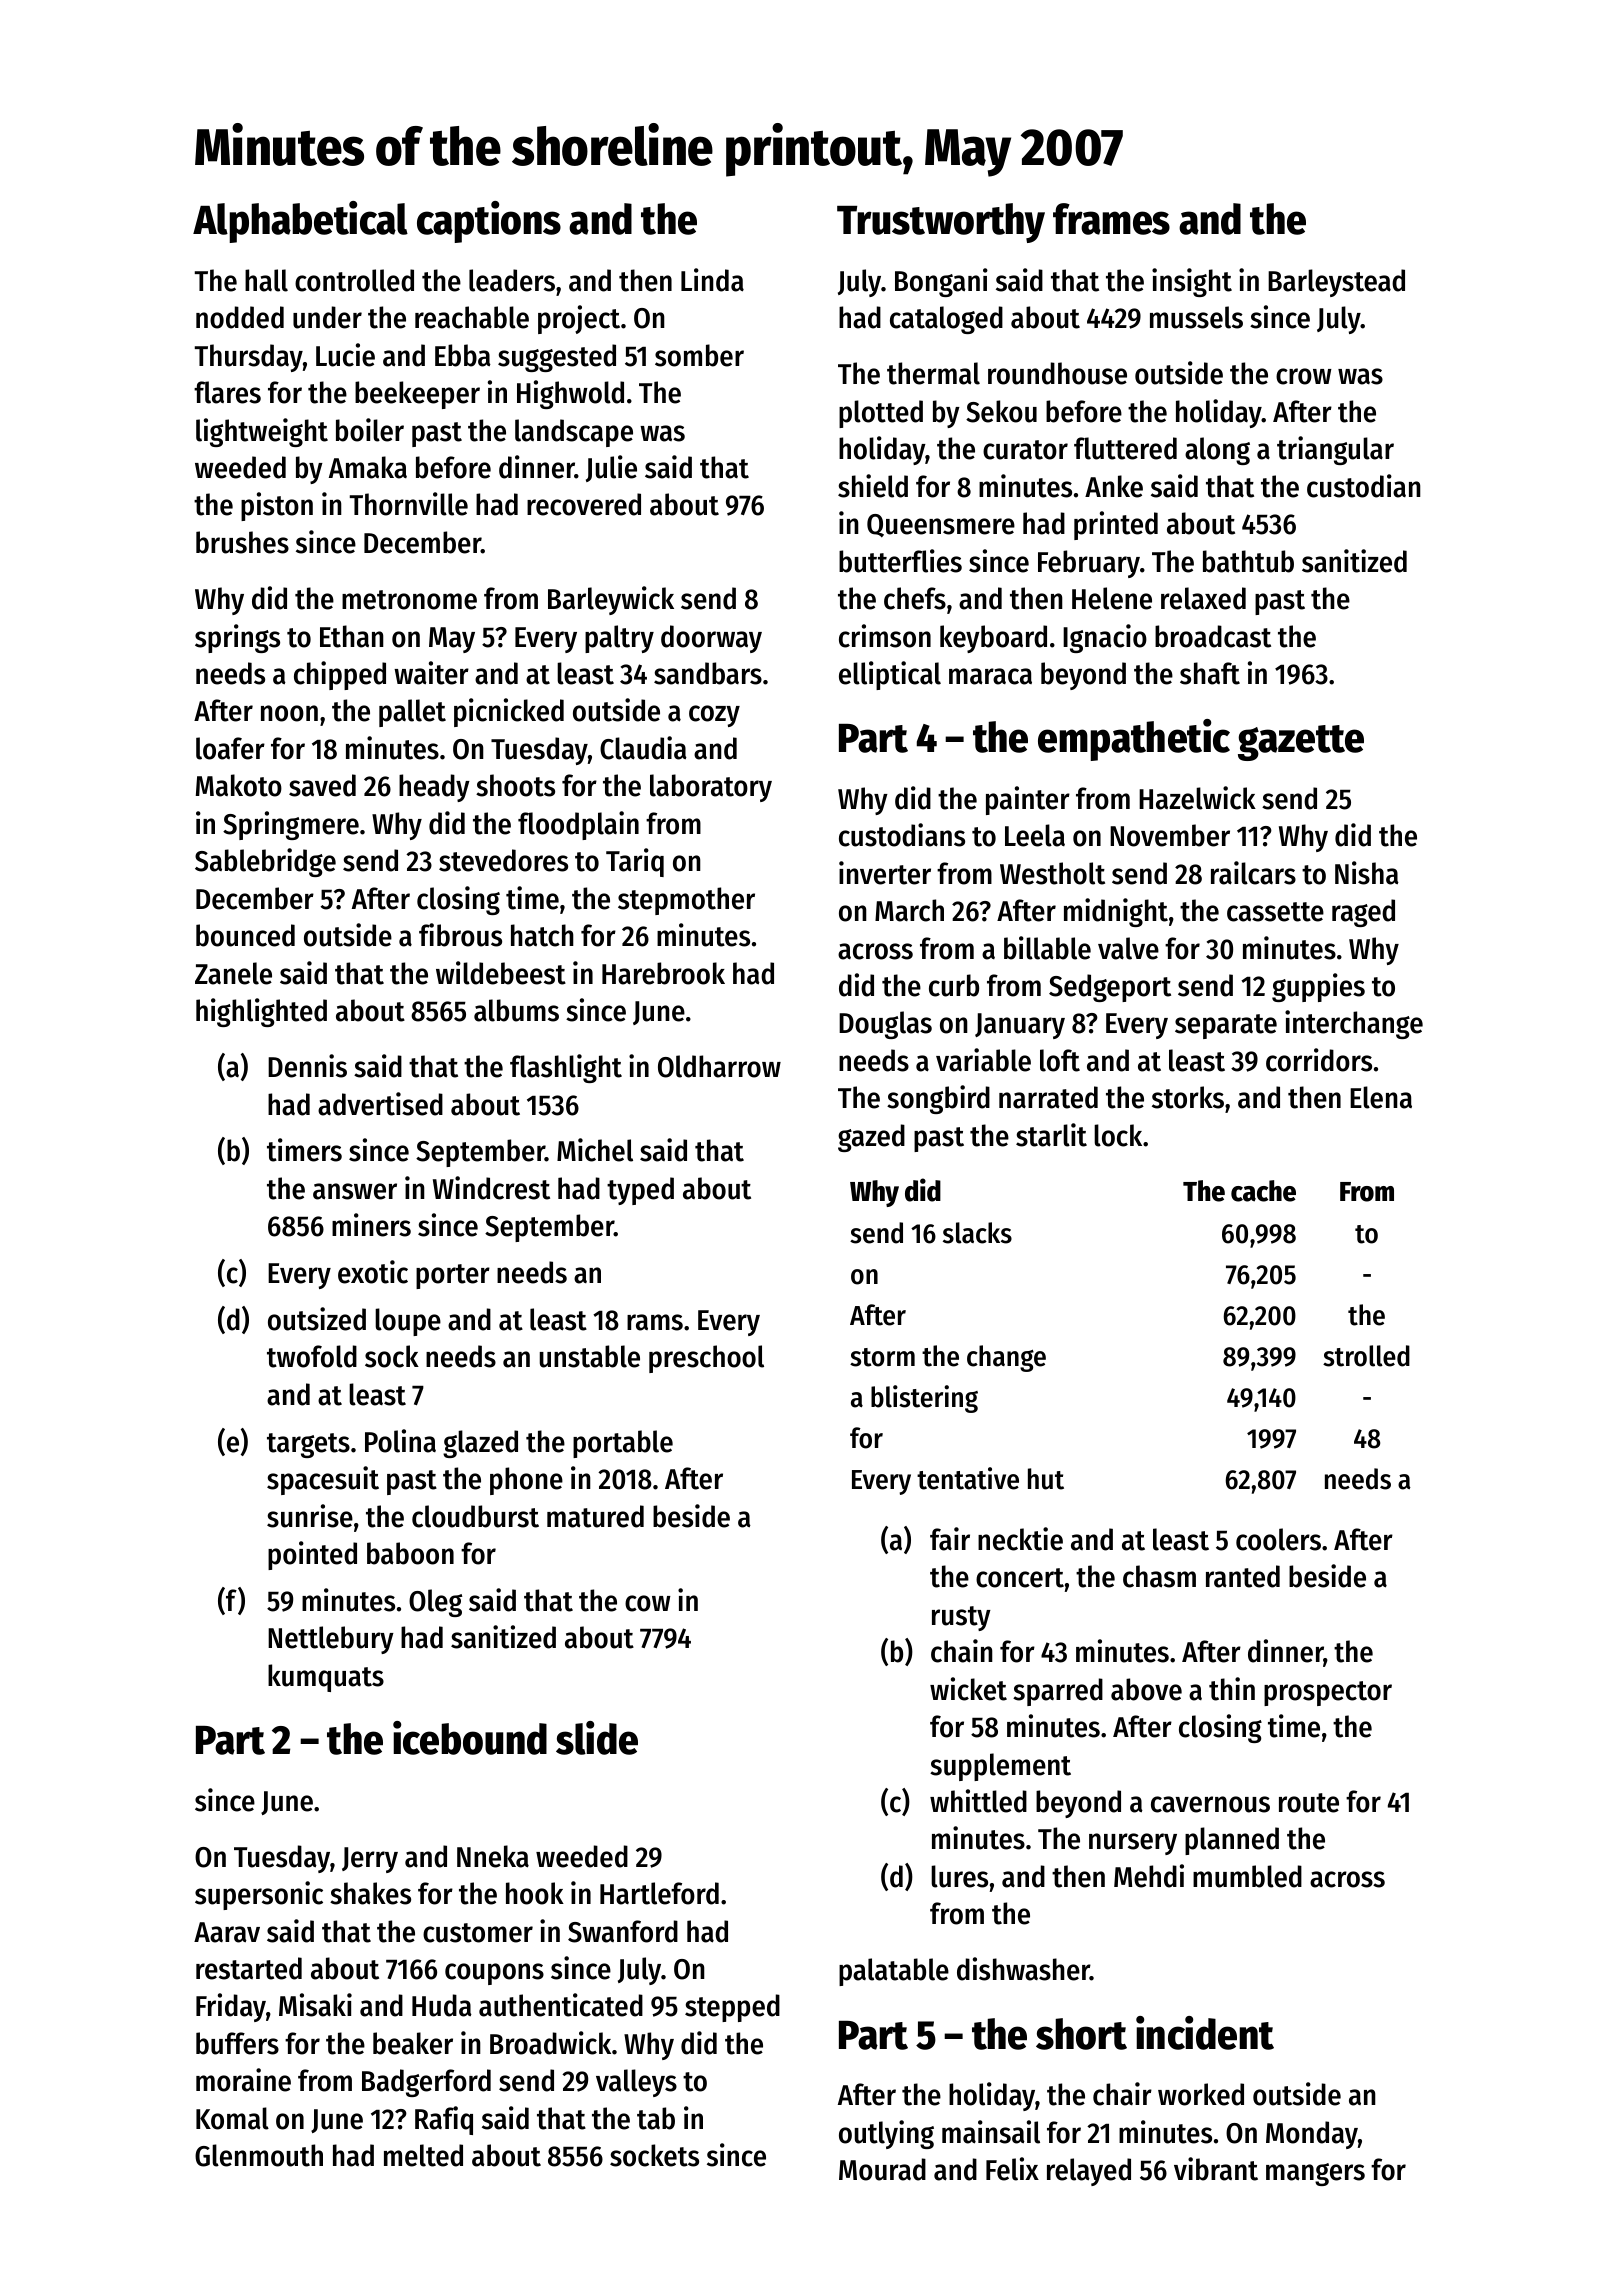 This page has height=2292, width=1620. I want to click on loupe, so click(408, 1322).
